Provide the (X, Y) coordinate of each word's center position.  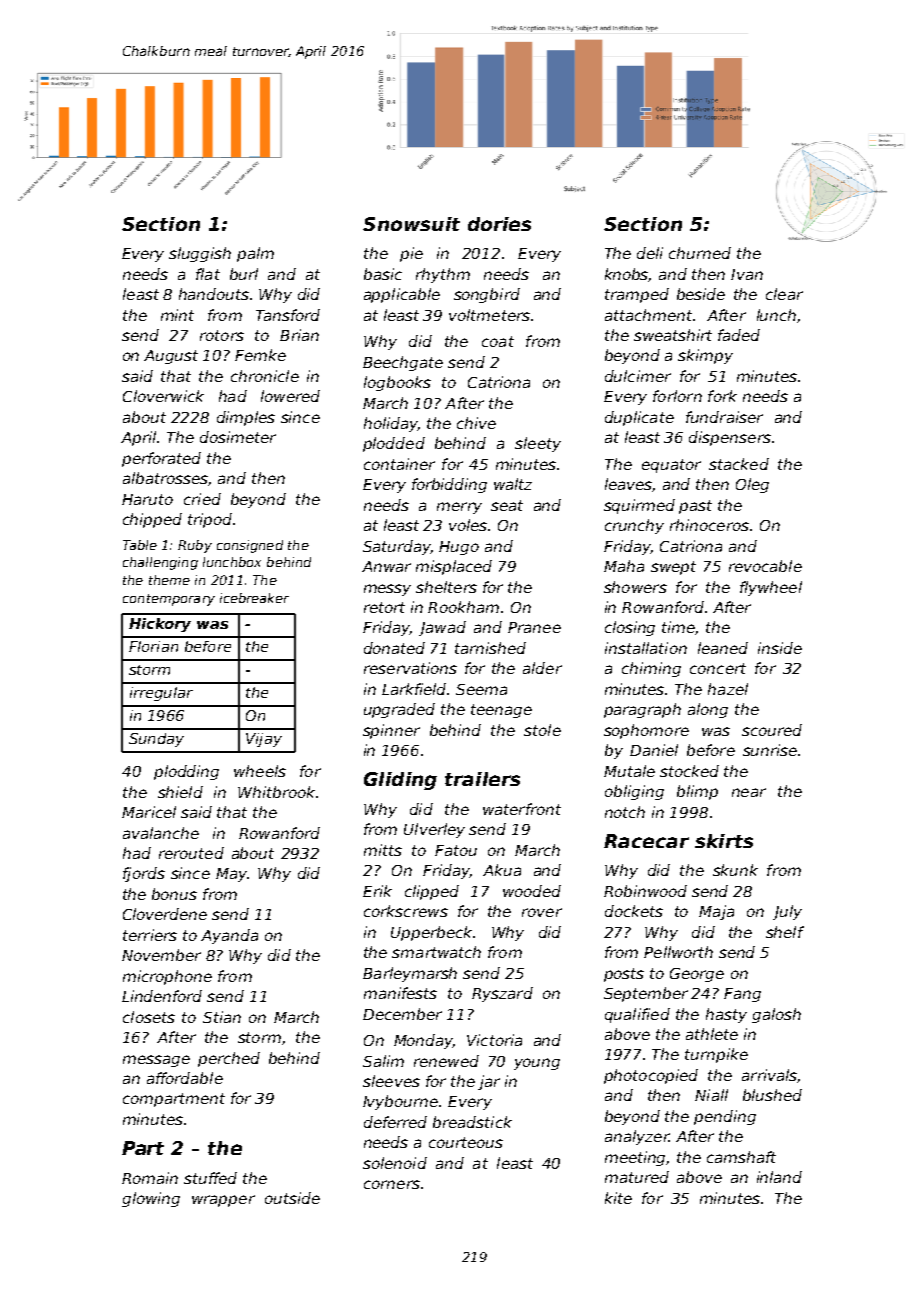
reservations (410, 668)
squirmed (639, 506)
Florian (153, 646)
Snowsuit (411, 224)
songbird (487, 295)
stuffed (210, 1178)
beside (701, 294)
